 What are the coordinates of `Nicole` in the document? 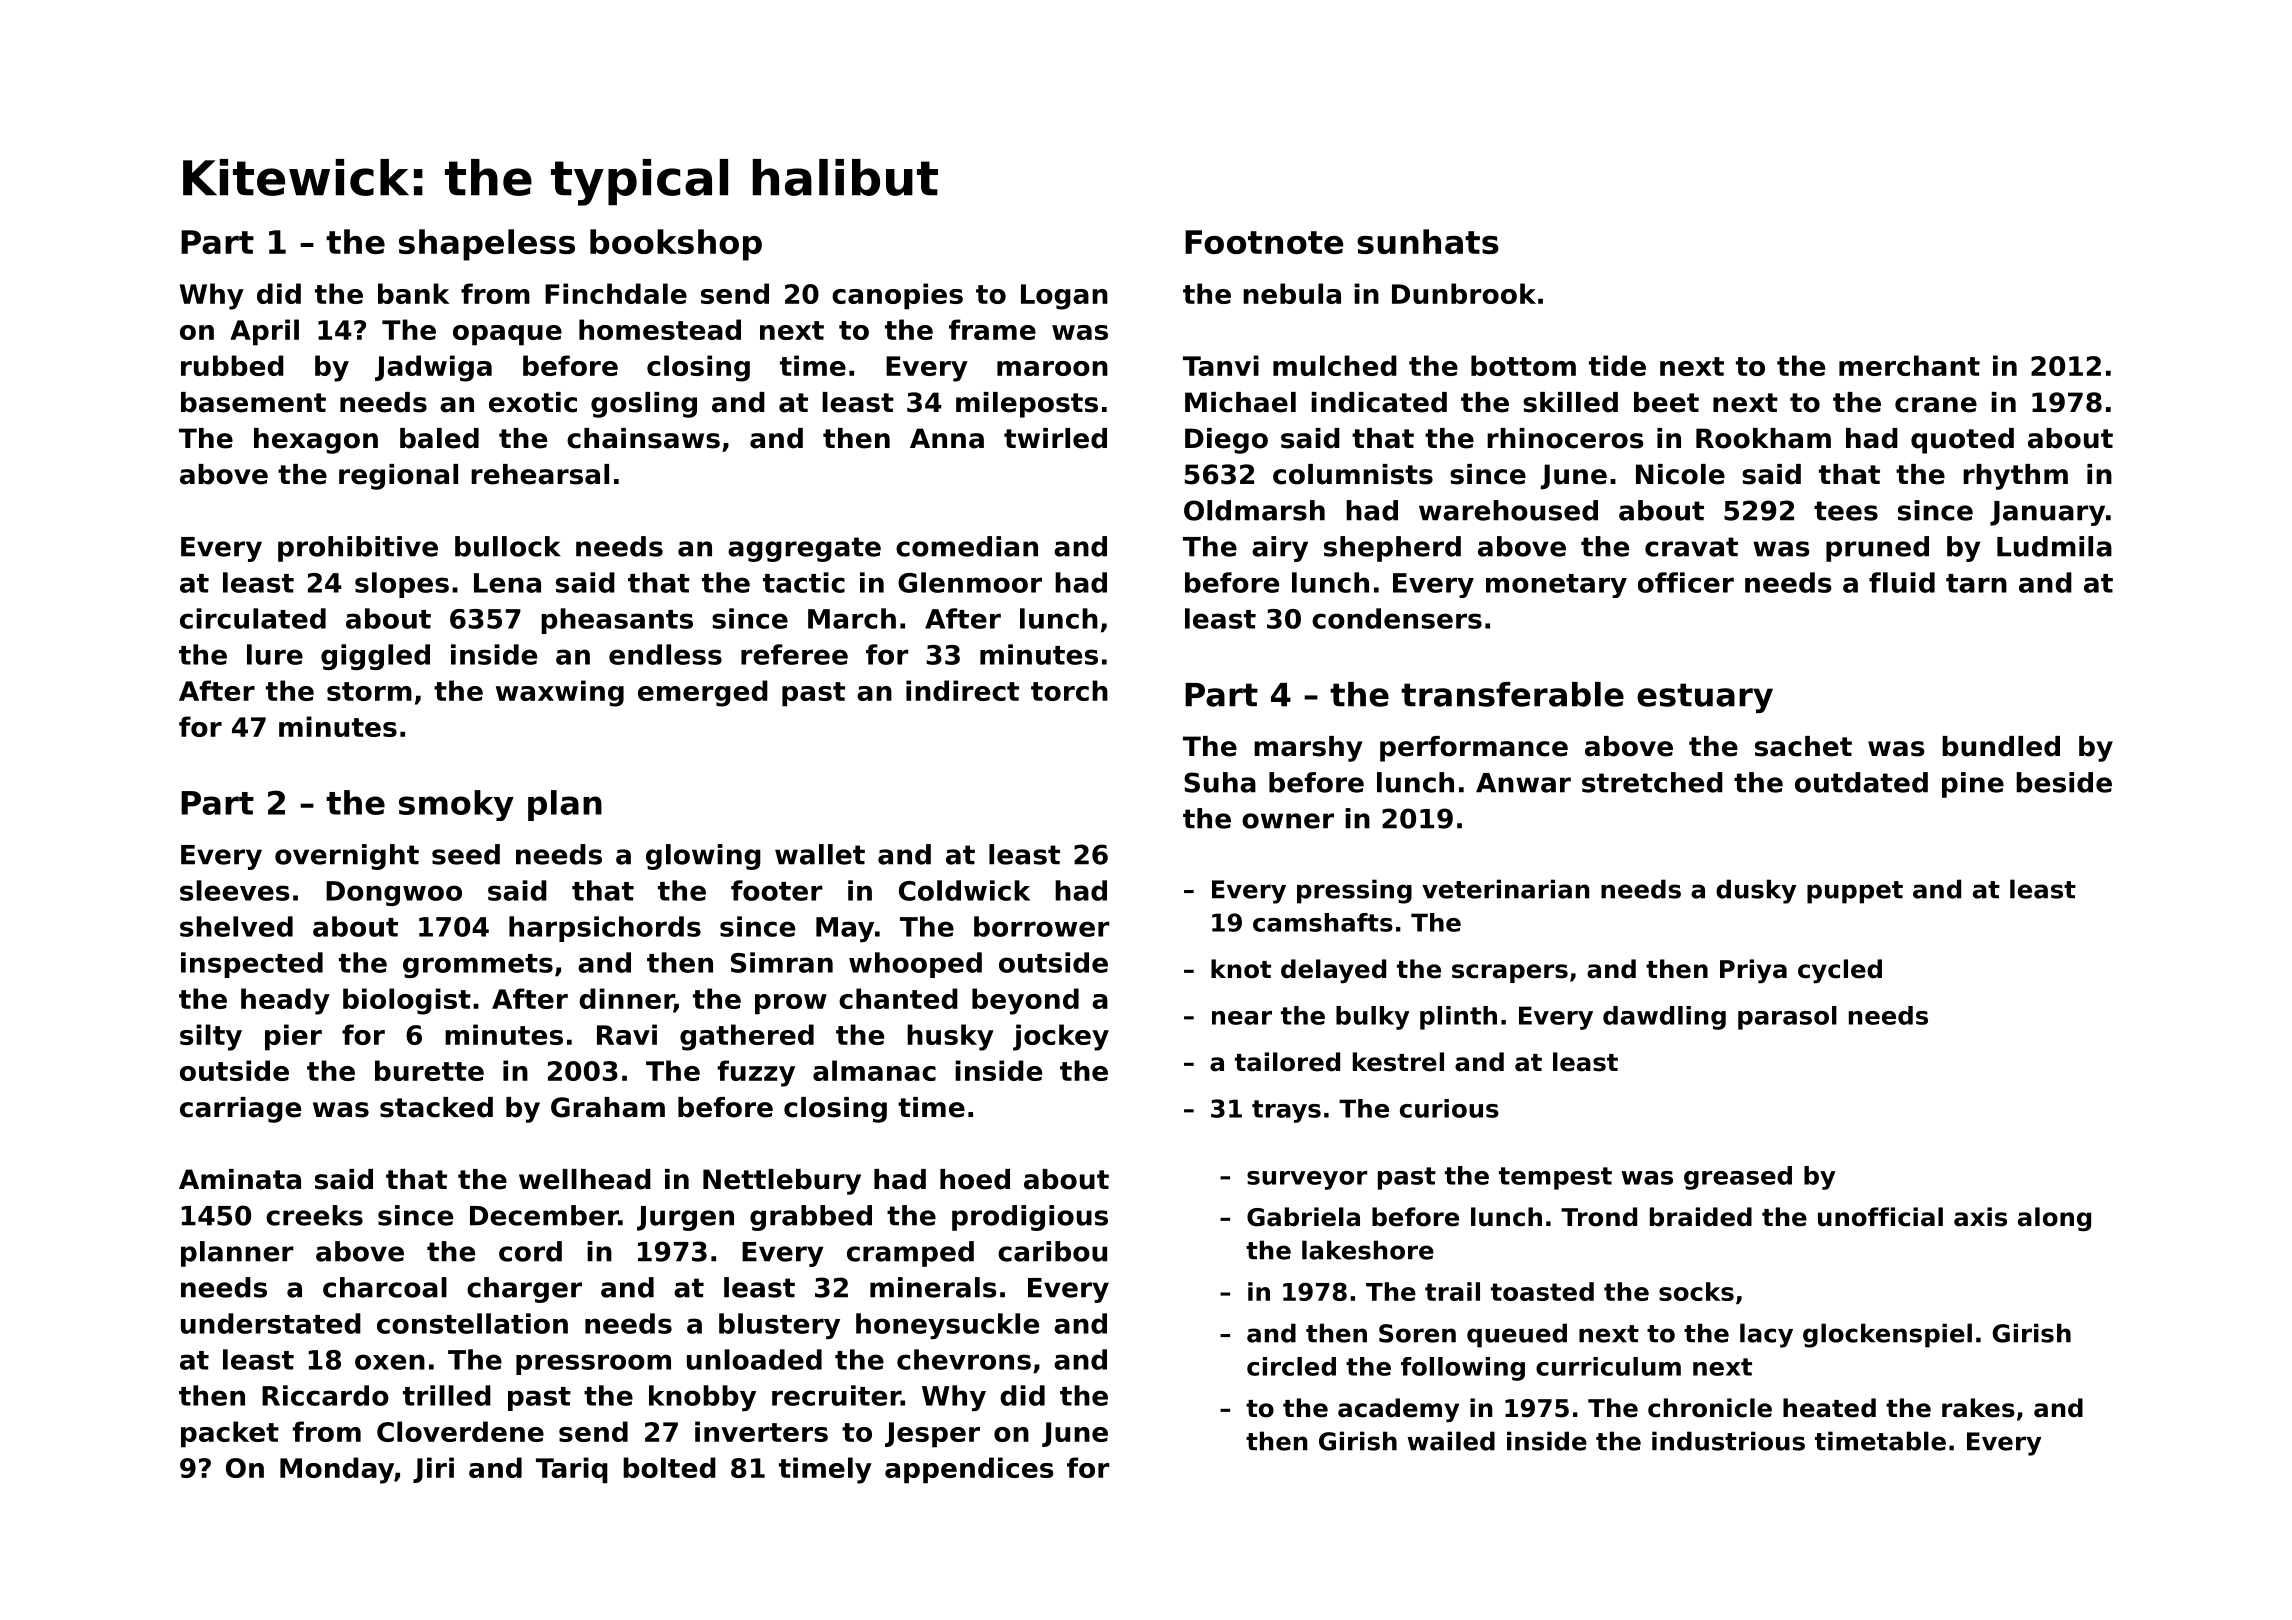 It's located at (1680, 474).
